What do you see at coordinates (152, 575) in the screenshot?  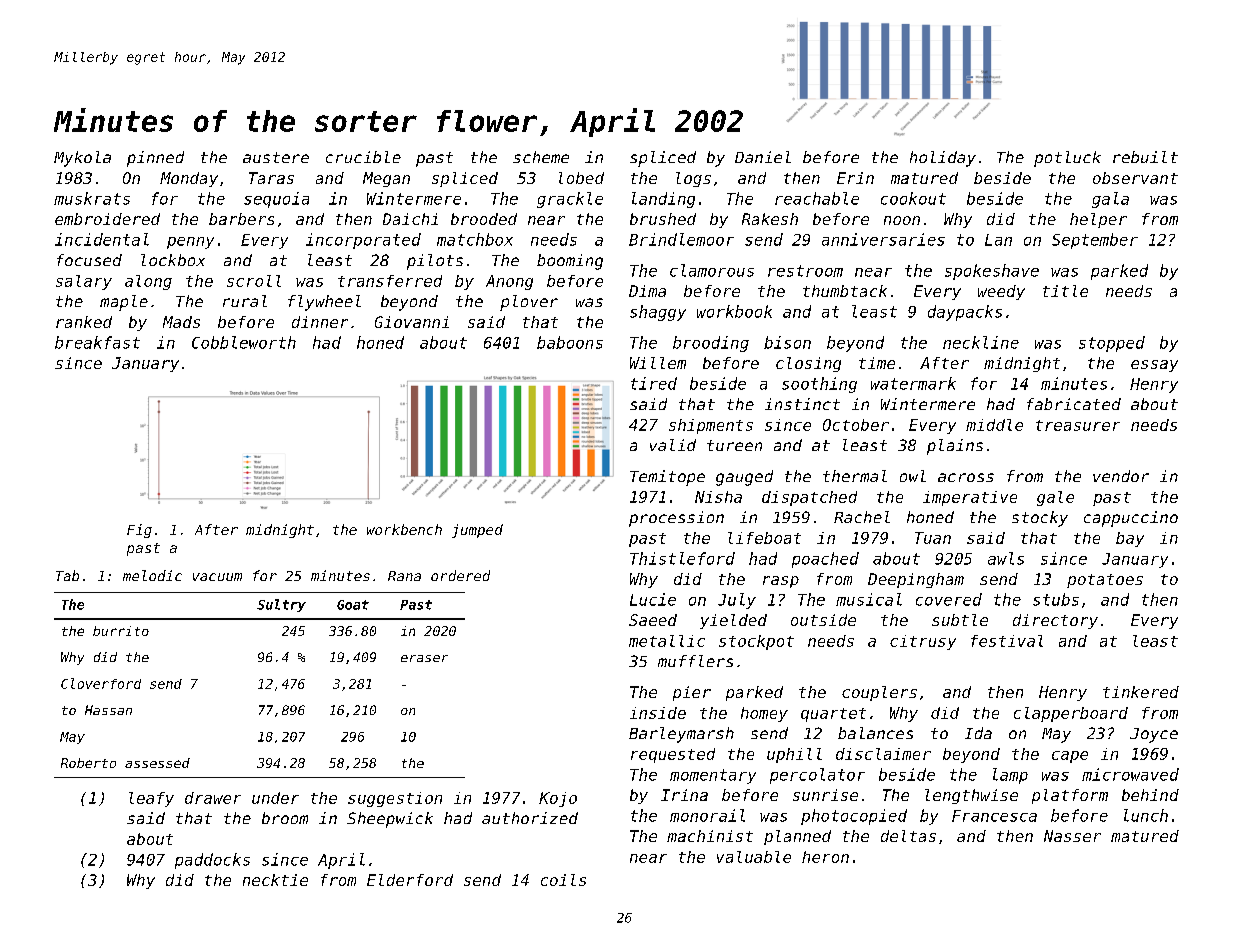 I see `melodic` at bounding box center [152, 575].
